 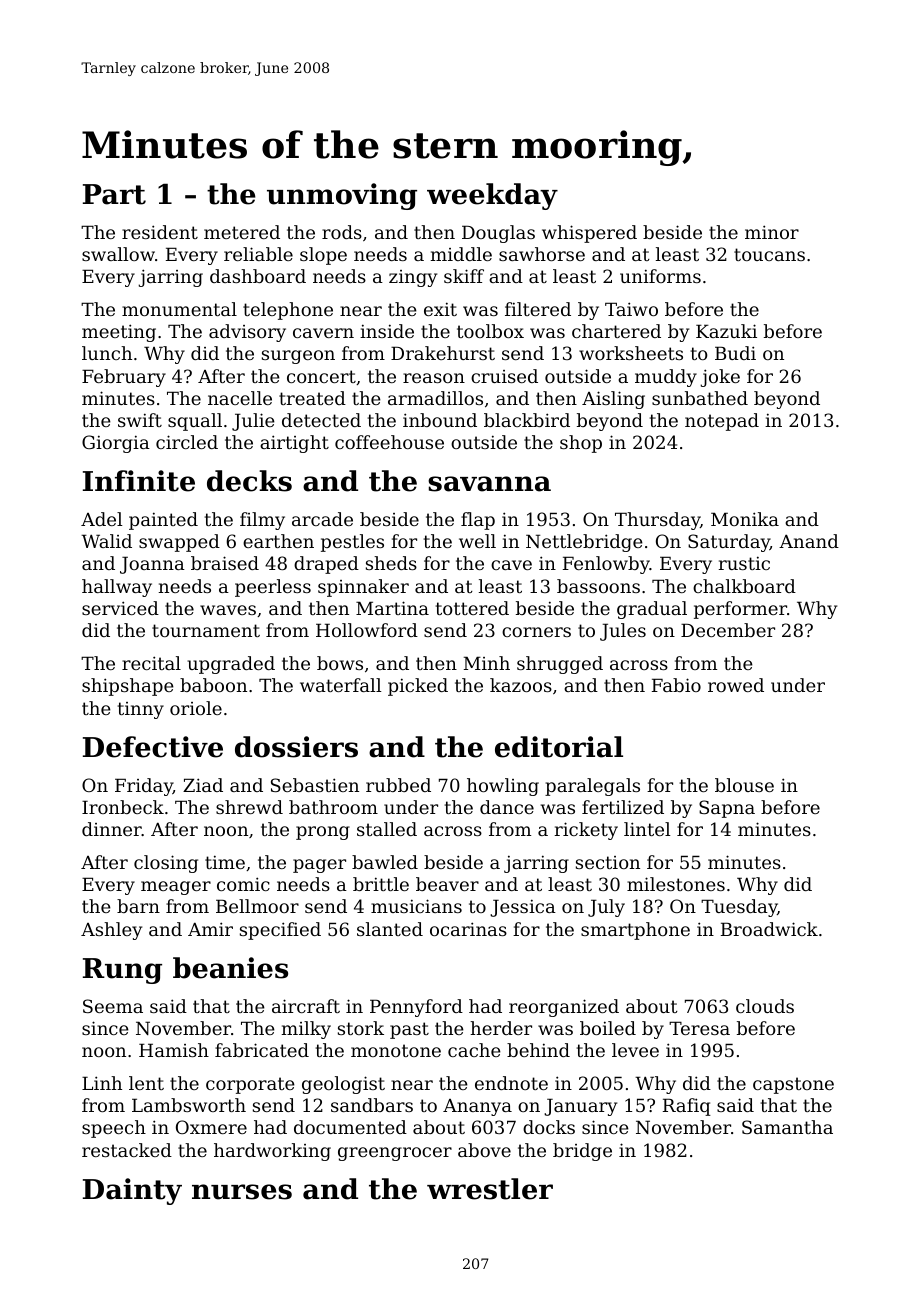 I want to click on Seema, so click(x=113, y=1006).
